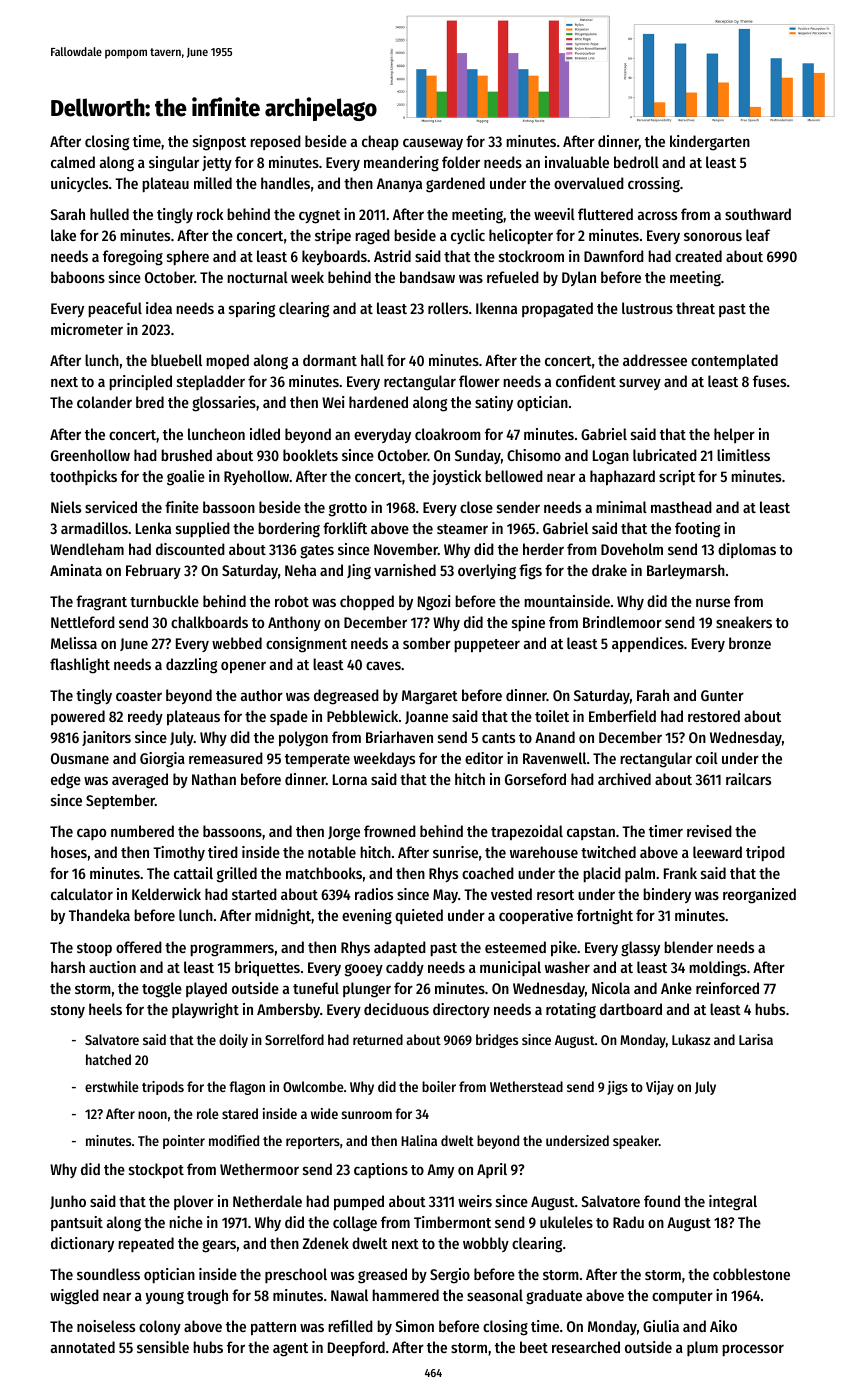  What do you see at coordinates (330, 360) in the page?
I see `dormant` at bounding box center [330, 360].
